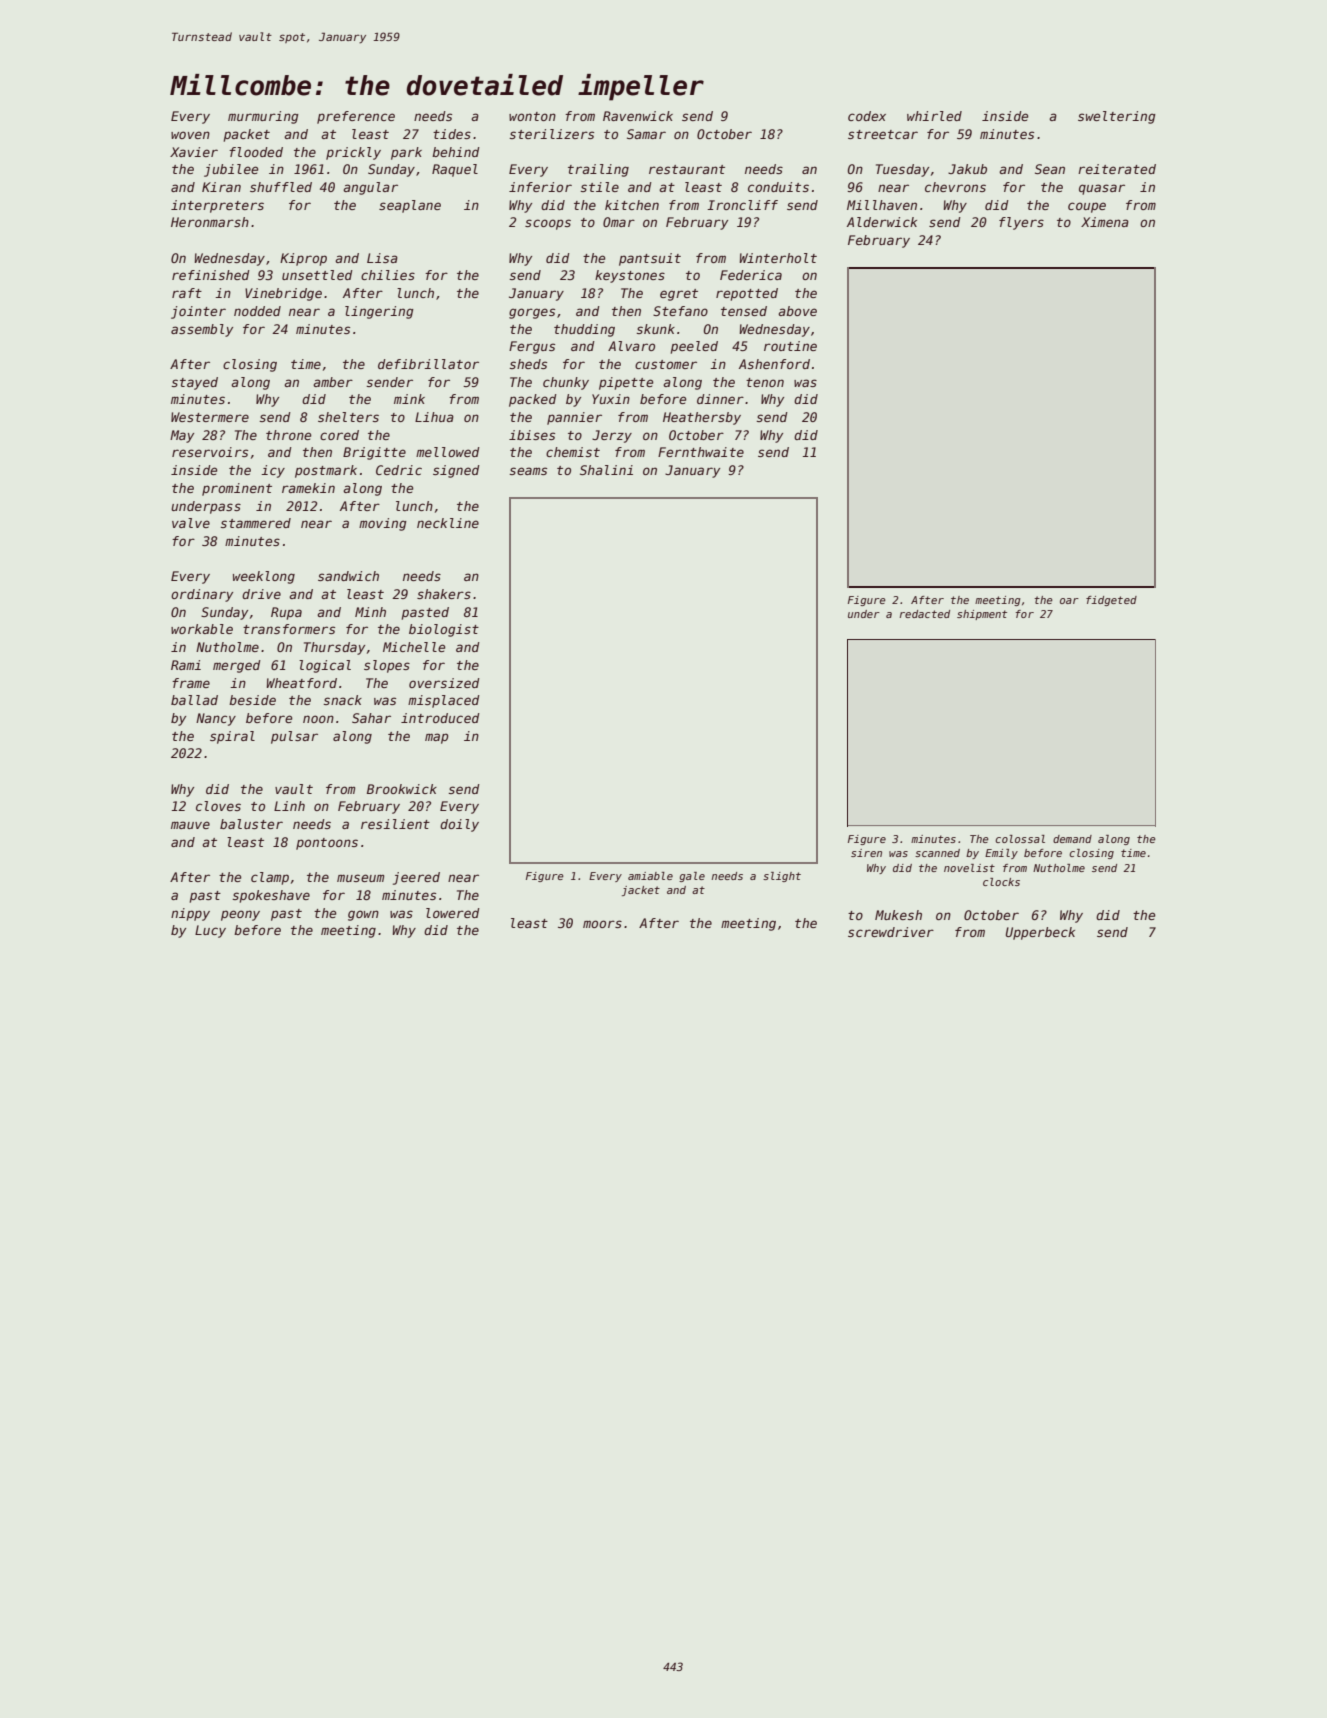  Describe the element at coordinates (606, 470) in the document. I see `Shalini` at that location.
